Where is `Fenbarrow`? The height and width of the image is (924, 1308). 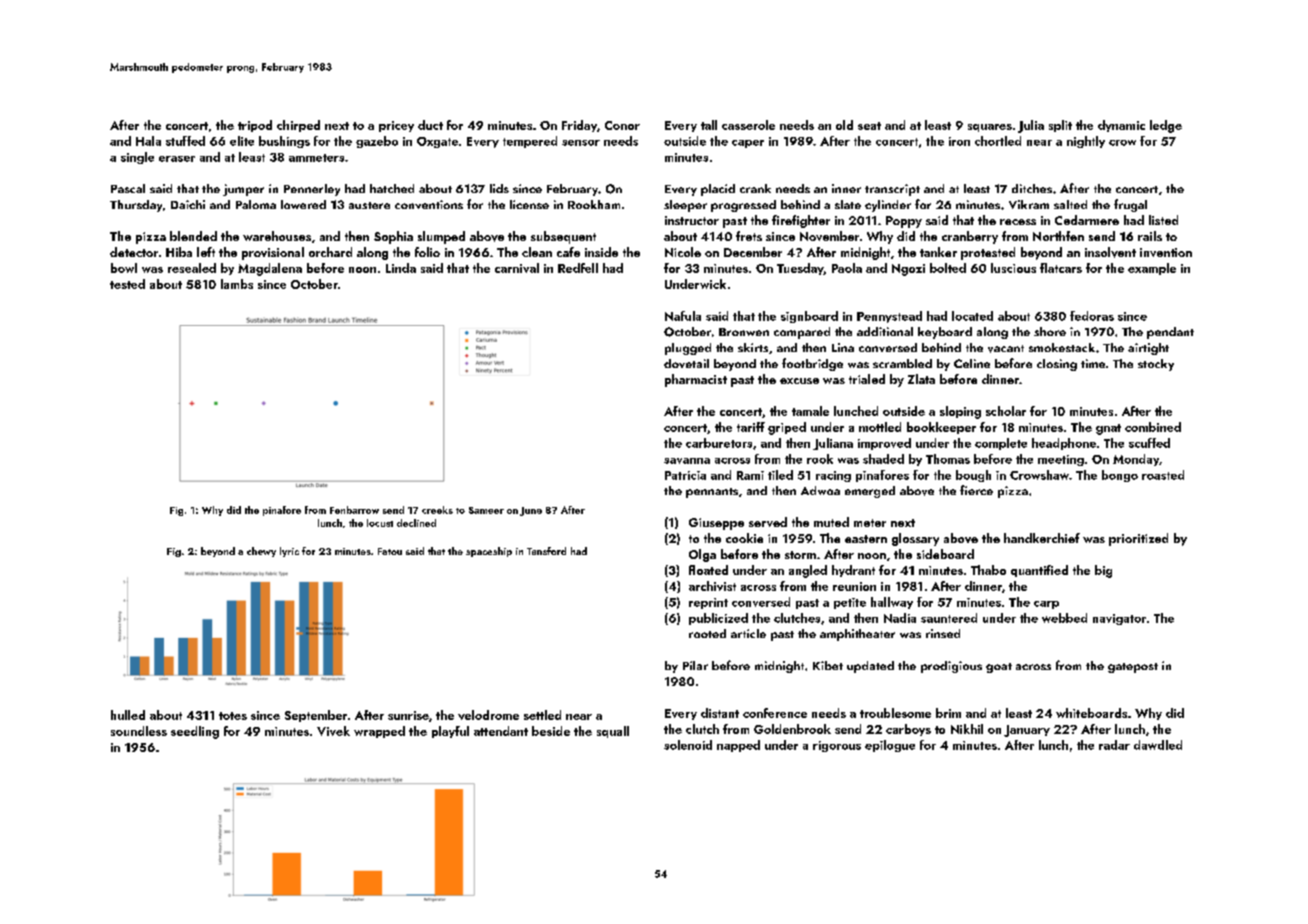
Fenbarrow is located at coordinates (354, 510).
